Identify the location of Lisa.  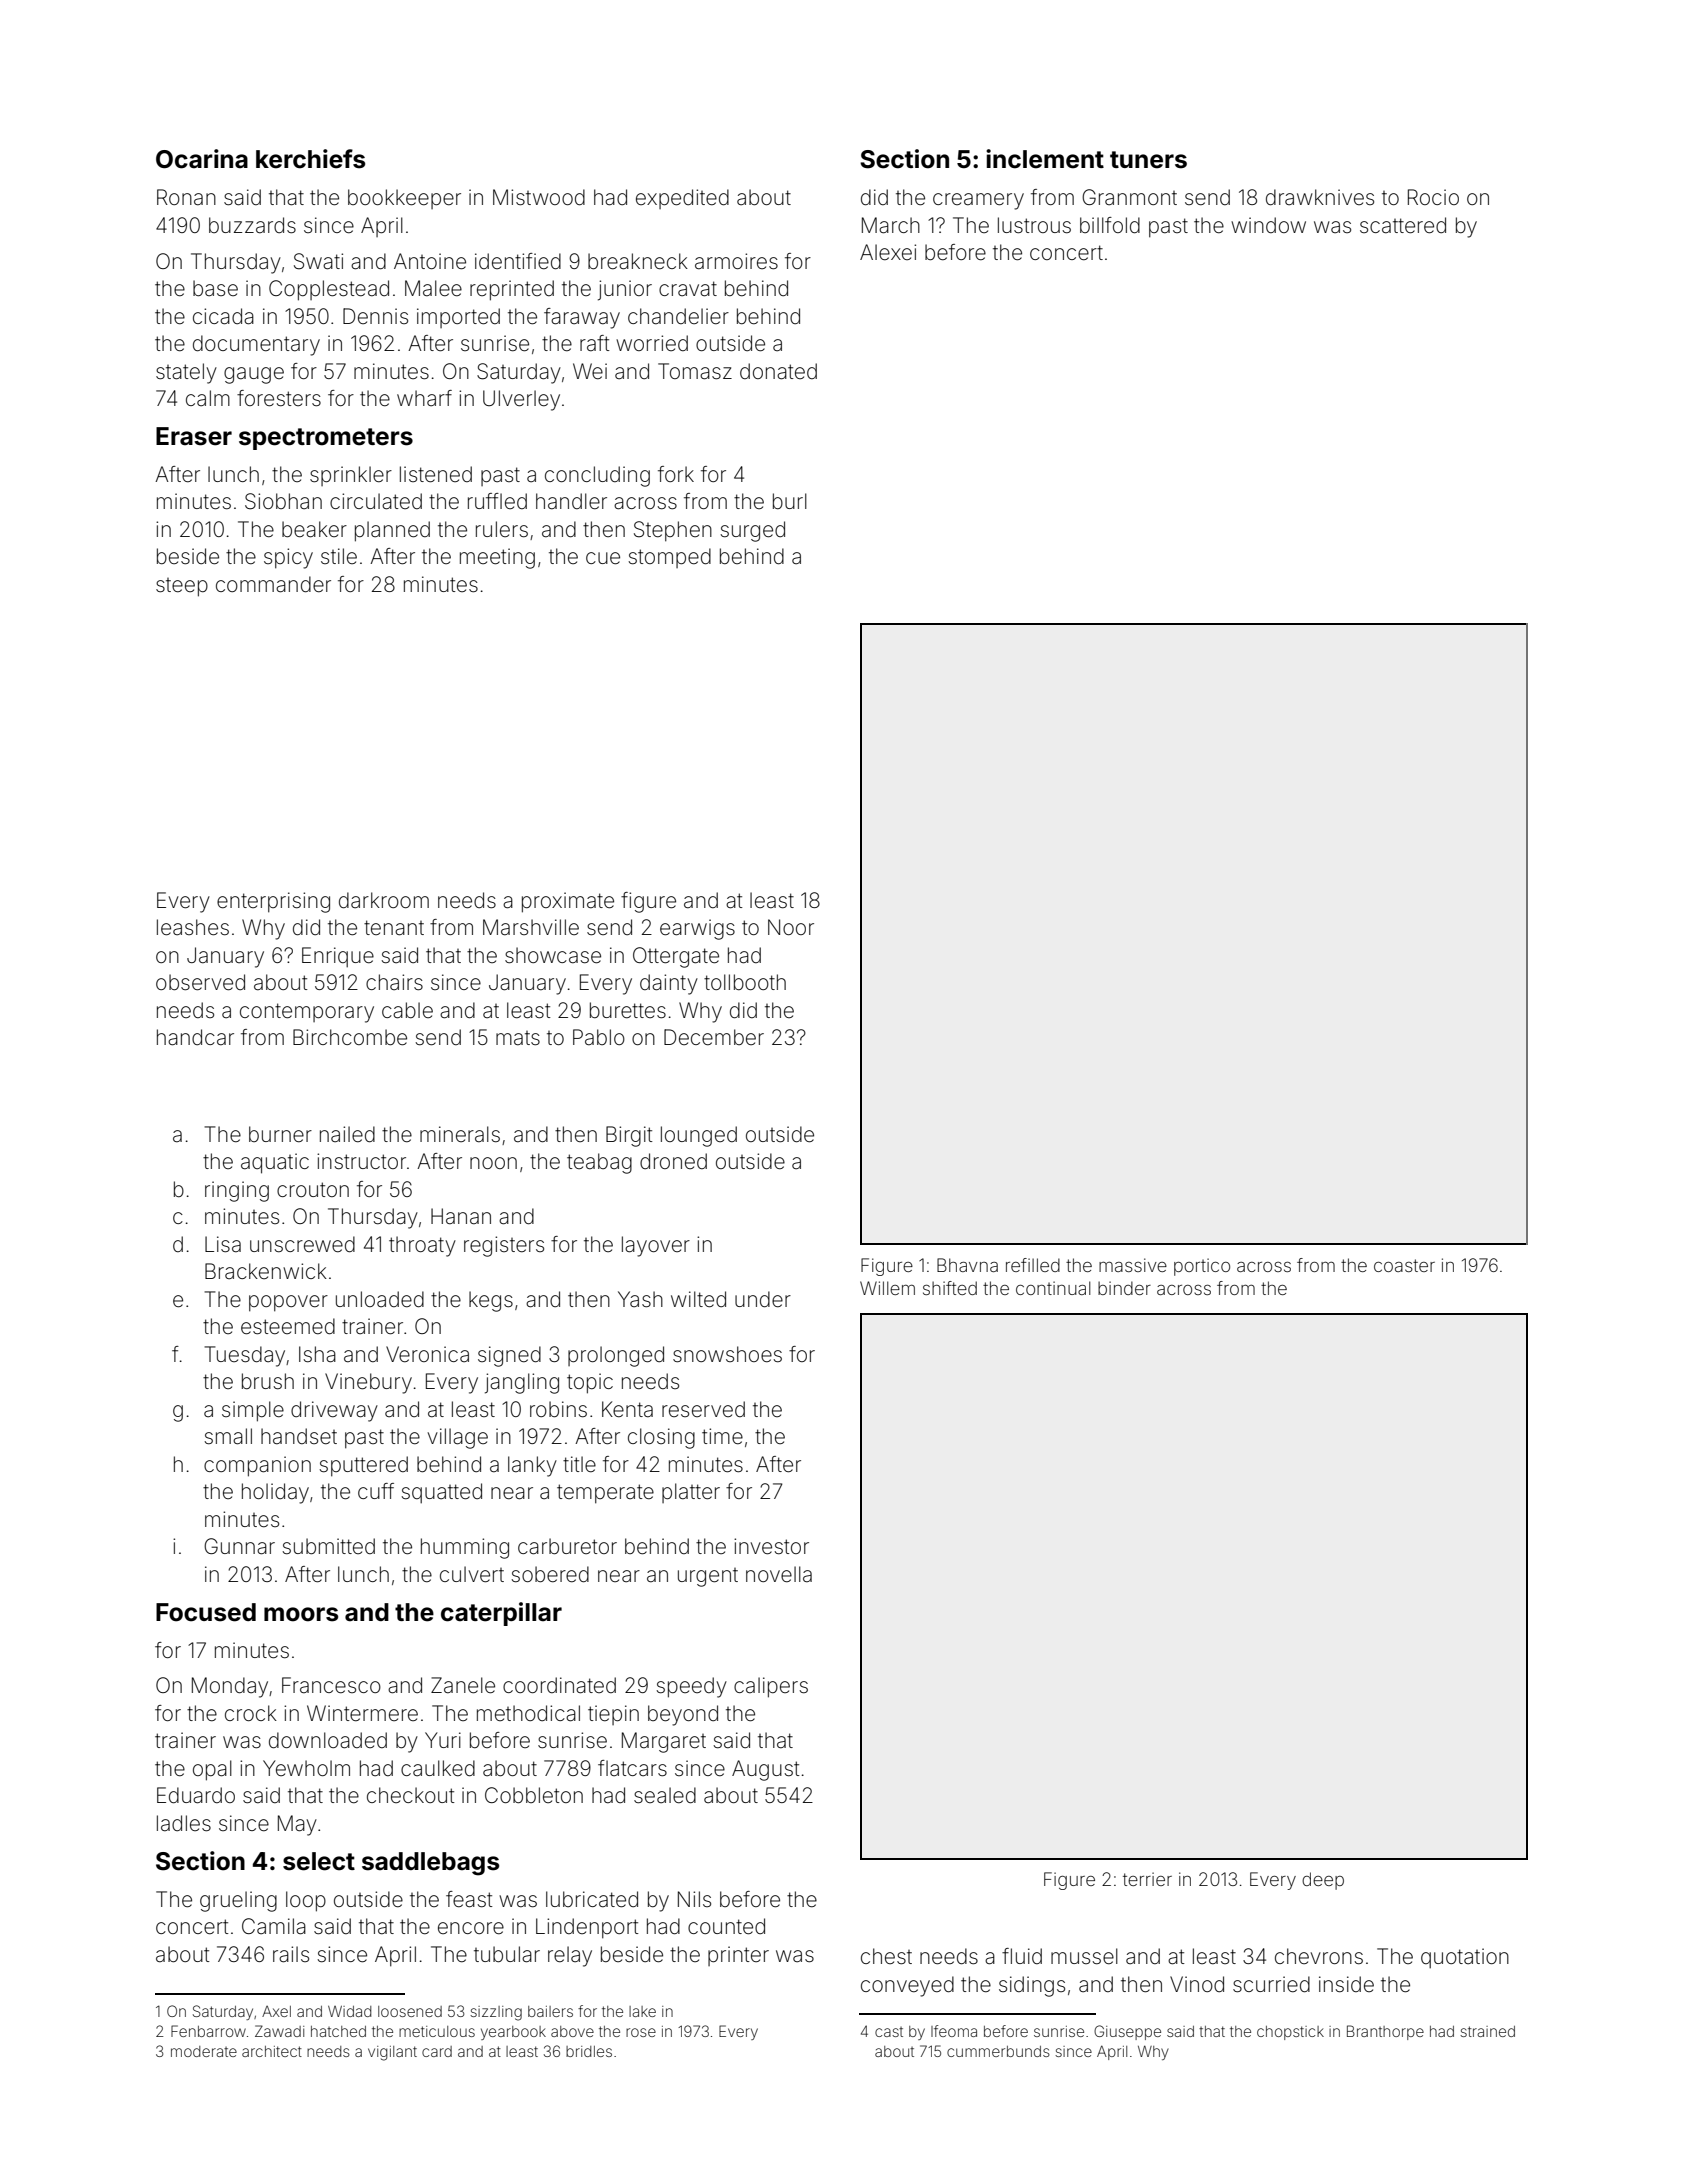
(223, 1244).
